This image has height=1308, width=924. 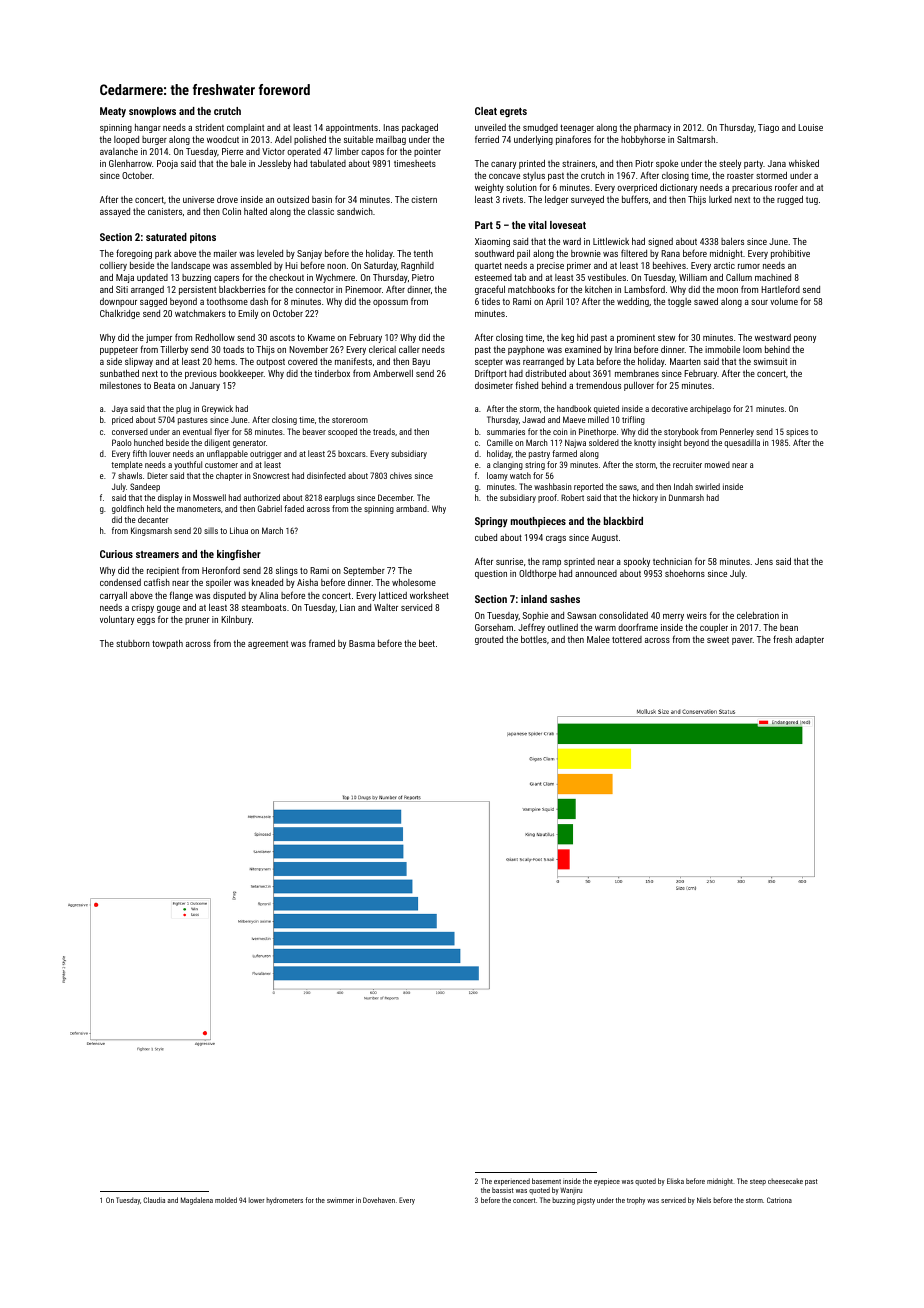 I want to click on cheesecake, so click(x=785, y=1181).
